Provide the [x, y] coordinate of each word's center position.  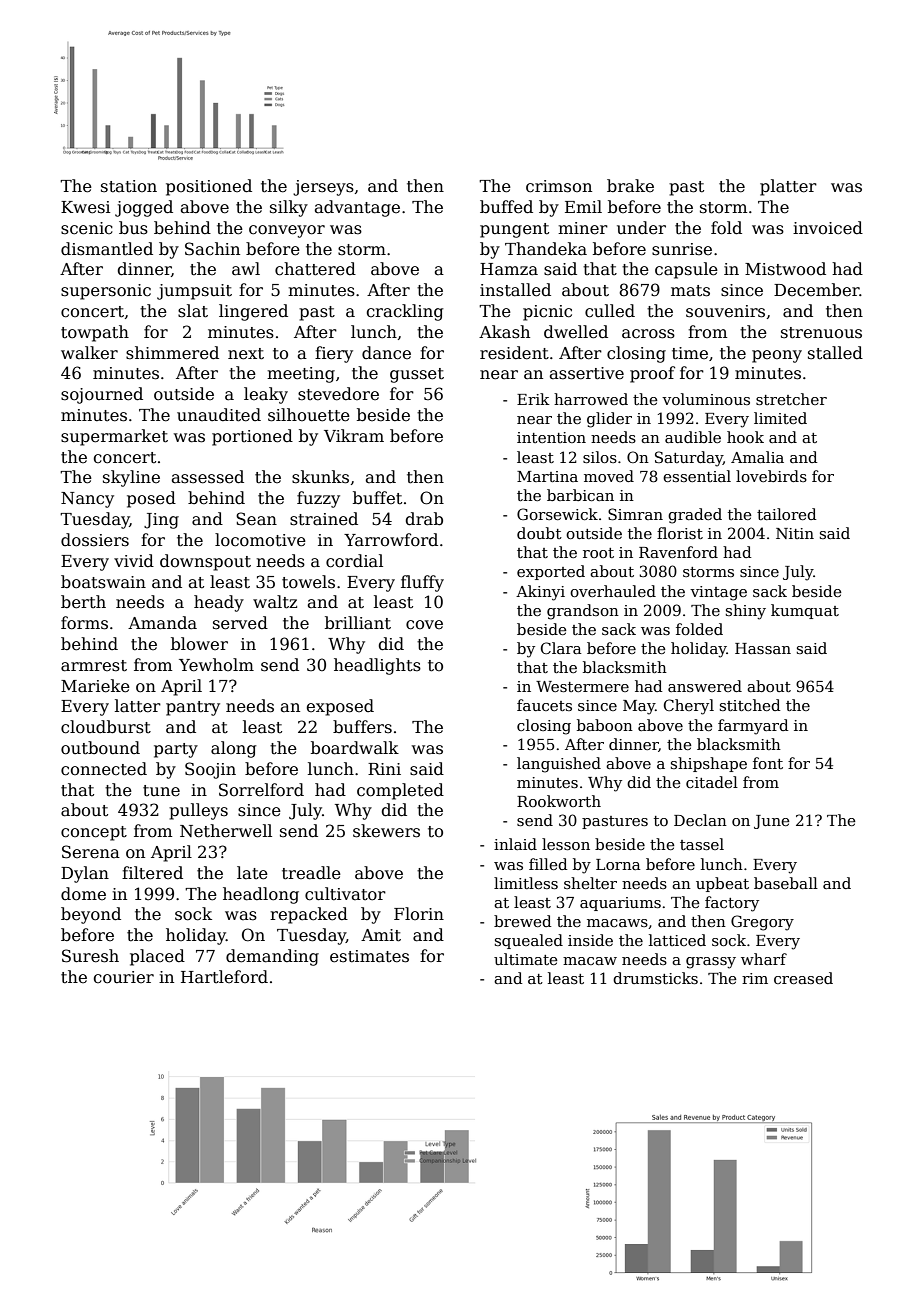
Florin [419, 913]
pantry [193, 708]
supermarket [114, 437]
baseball [786, 883]
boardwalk [355, 748]
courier [124, 977]
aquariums [620, 904]
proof [652, 374]
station [129, 186]
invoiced [828, 228]
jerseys [323, 188]
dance [386, 353]
